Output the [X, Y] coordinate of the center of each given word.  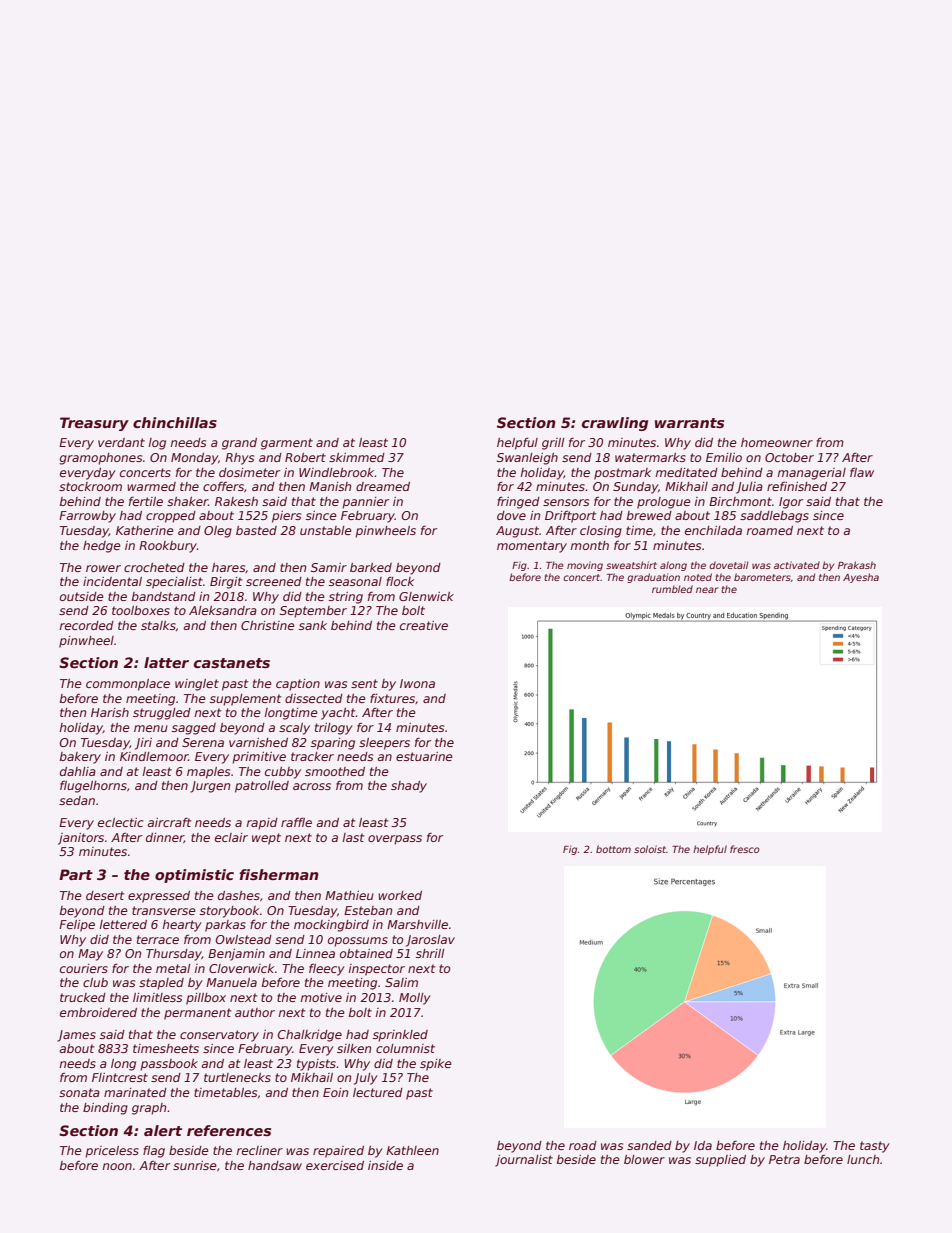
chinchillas [175, 422]
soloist [650, 849]
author [255, 1012]
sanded [649, 1145]
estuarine [424, 756]
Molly [415, 999]
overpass [395, 840]
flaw [862, 472]
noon [117, 1166]
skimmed [357, 457]
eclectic [121, 822]
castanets [232, 663]
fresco [745, 849]
